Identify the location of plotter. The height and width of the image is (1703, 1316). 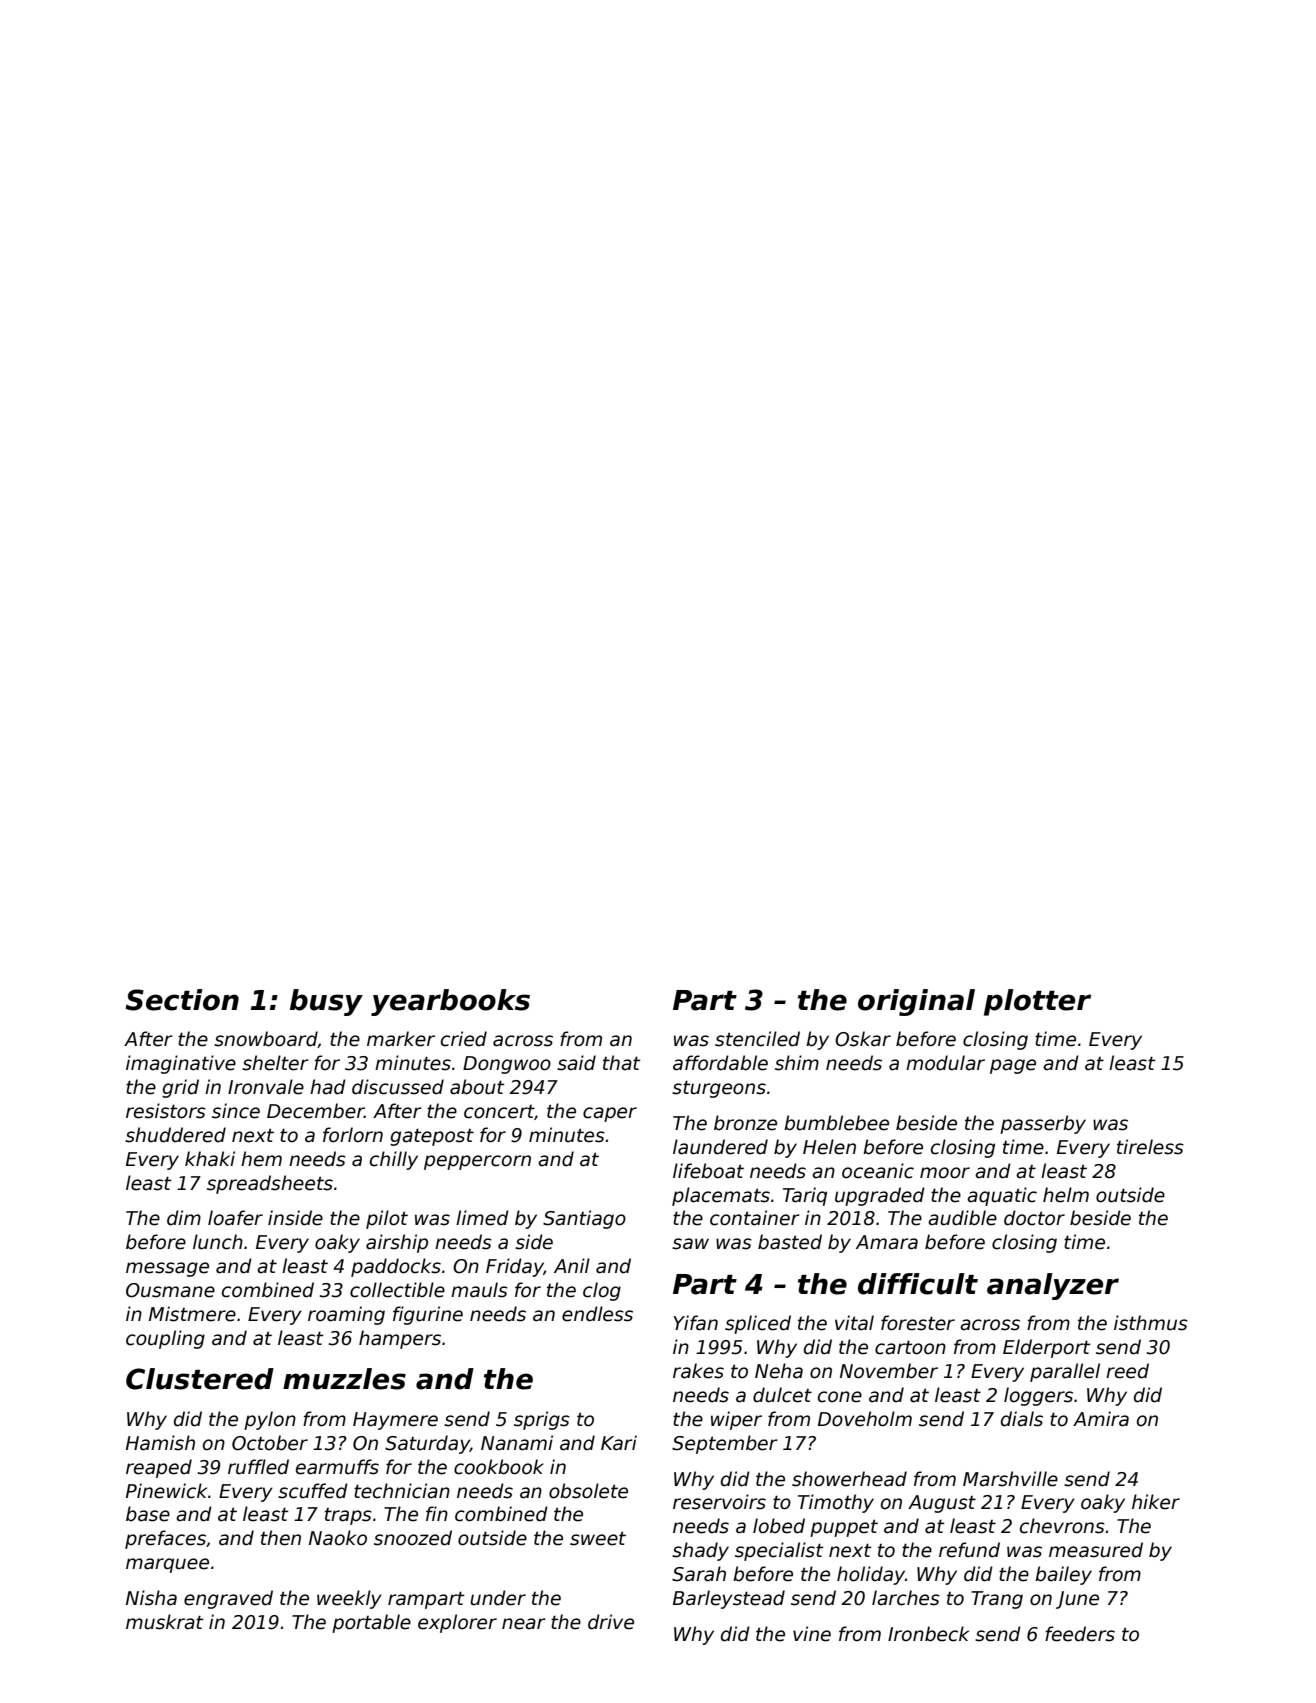
(1037, 1002).
